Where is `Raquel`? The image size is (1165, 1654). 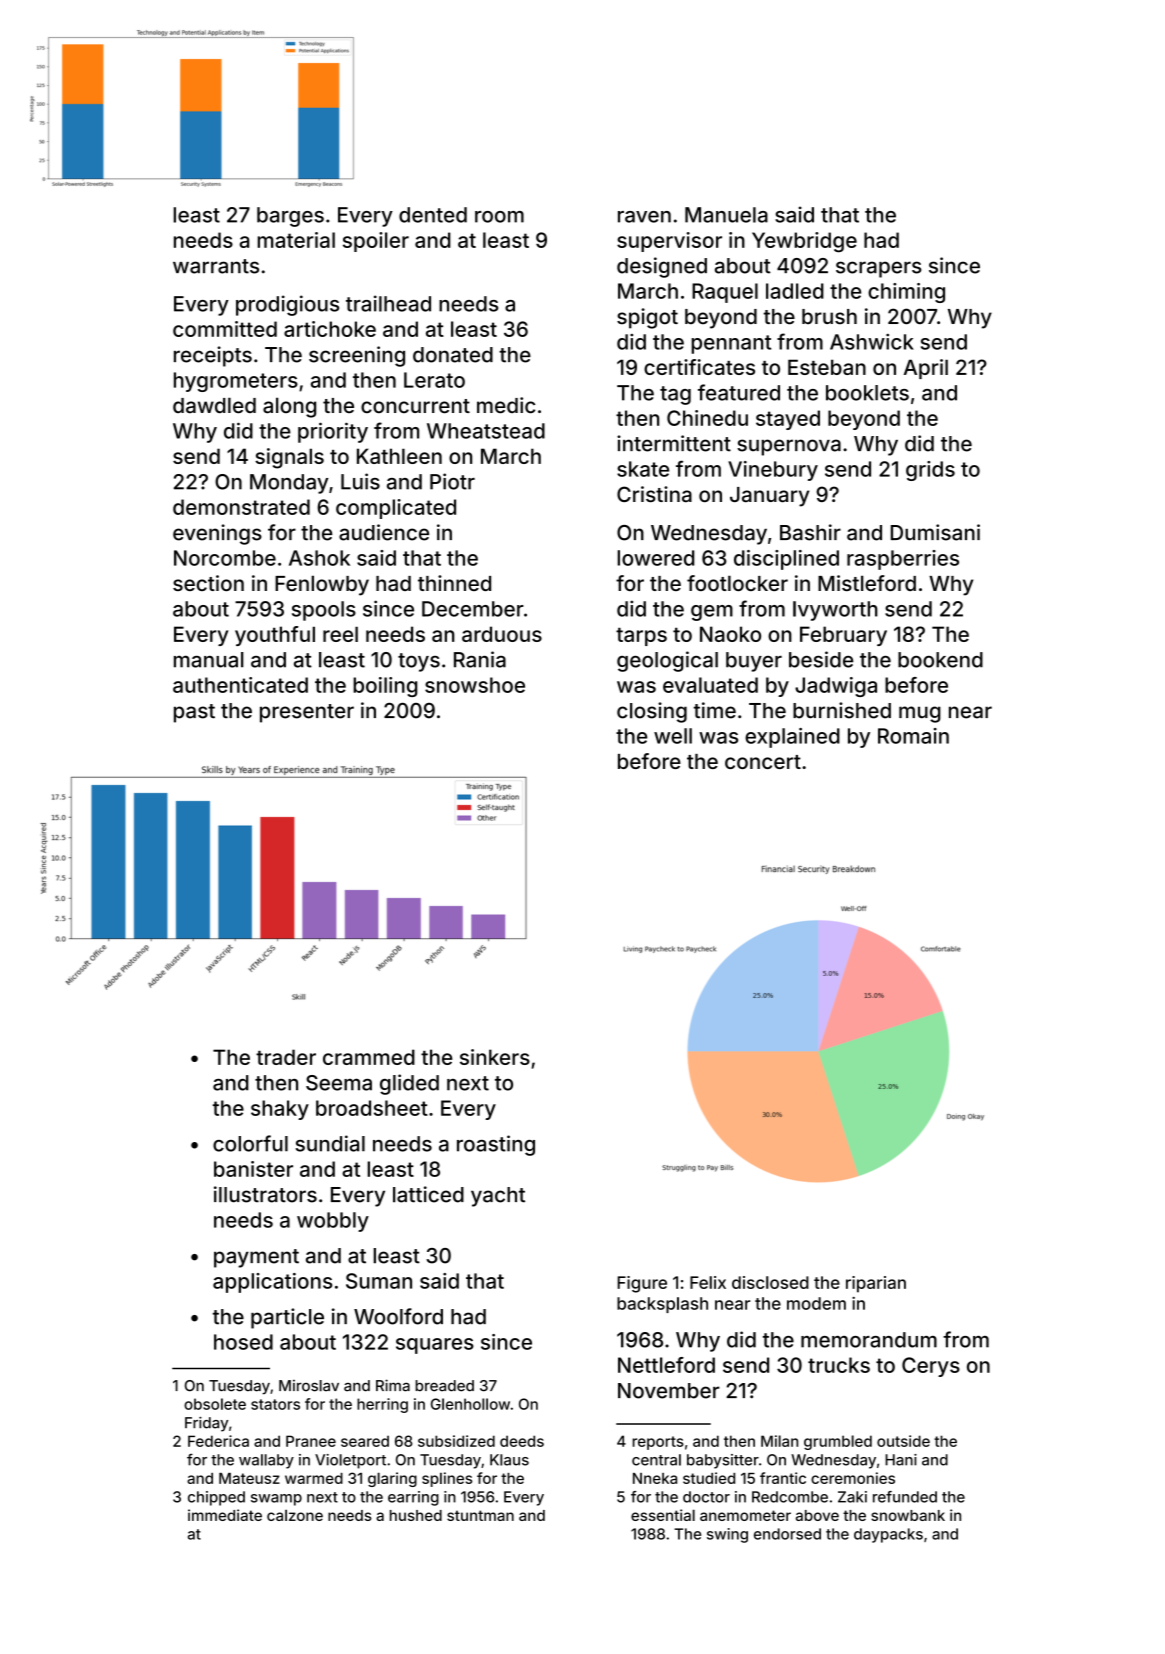 Raquel is located at coordinates (725, 293).
